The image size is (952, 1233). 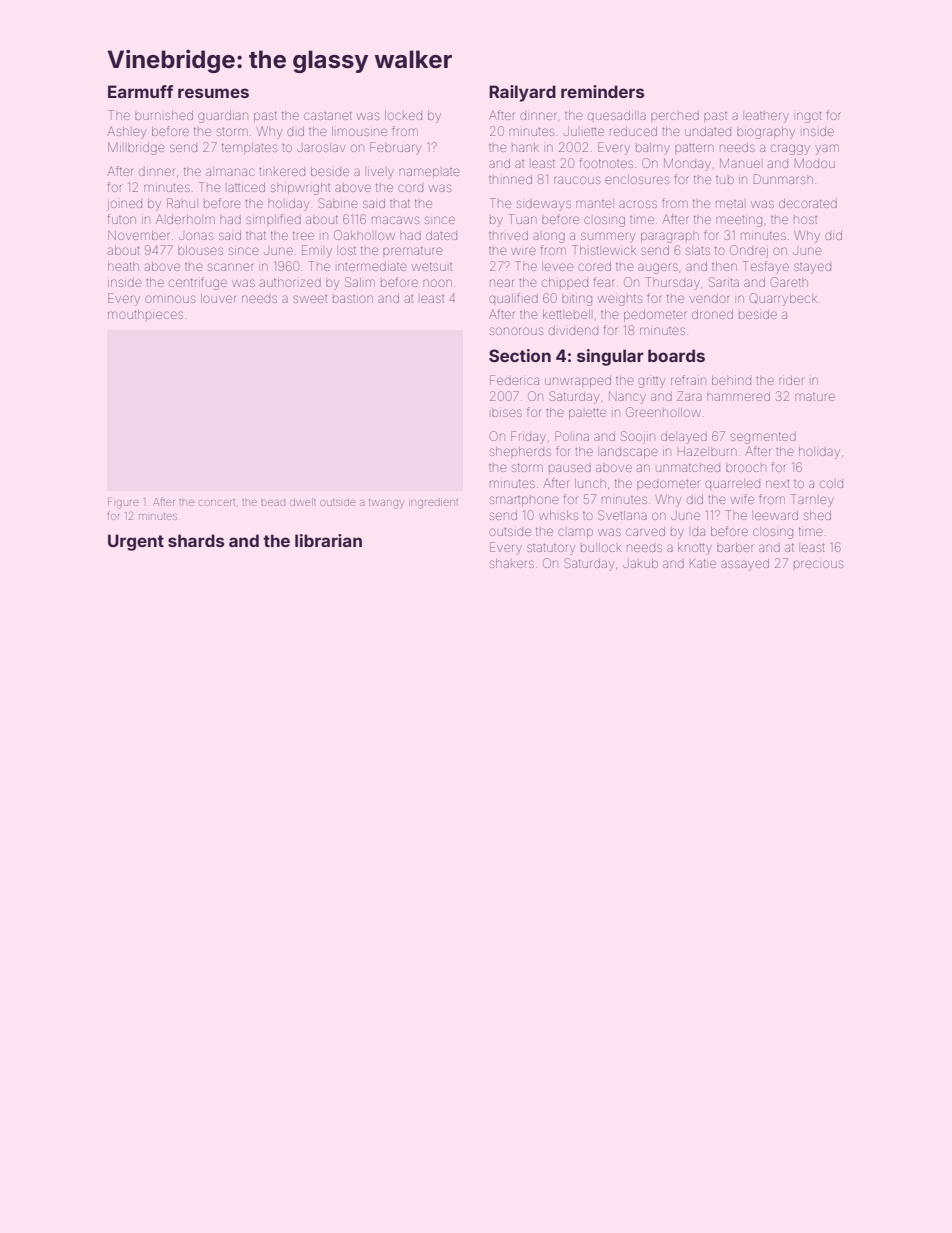 What do you see at coordinates (310, 299) in the image?
I see `sweet` at bounding box center [310, 299].
